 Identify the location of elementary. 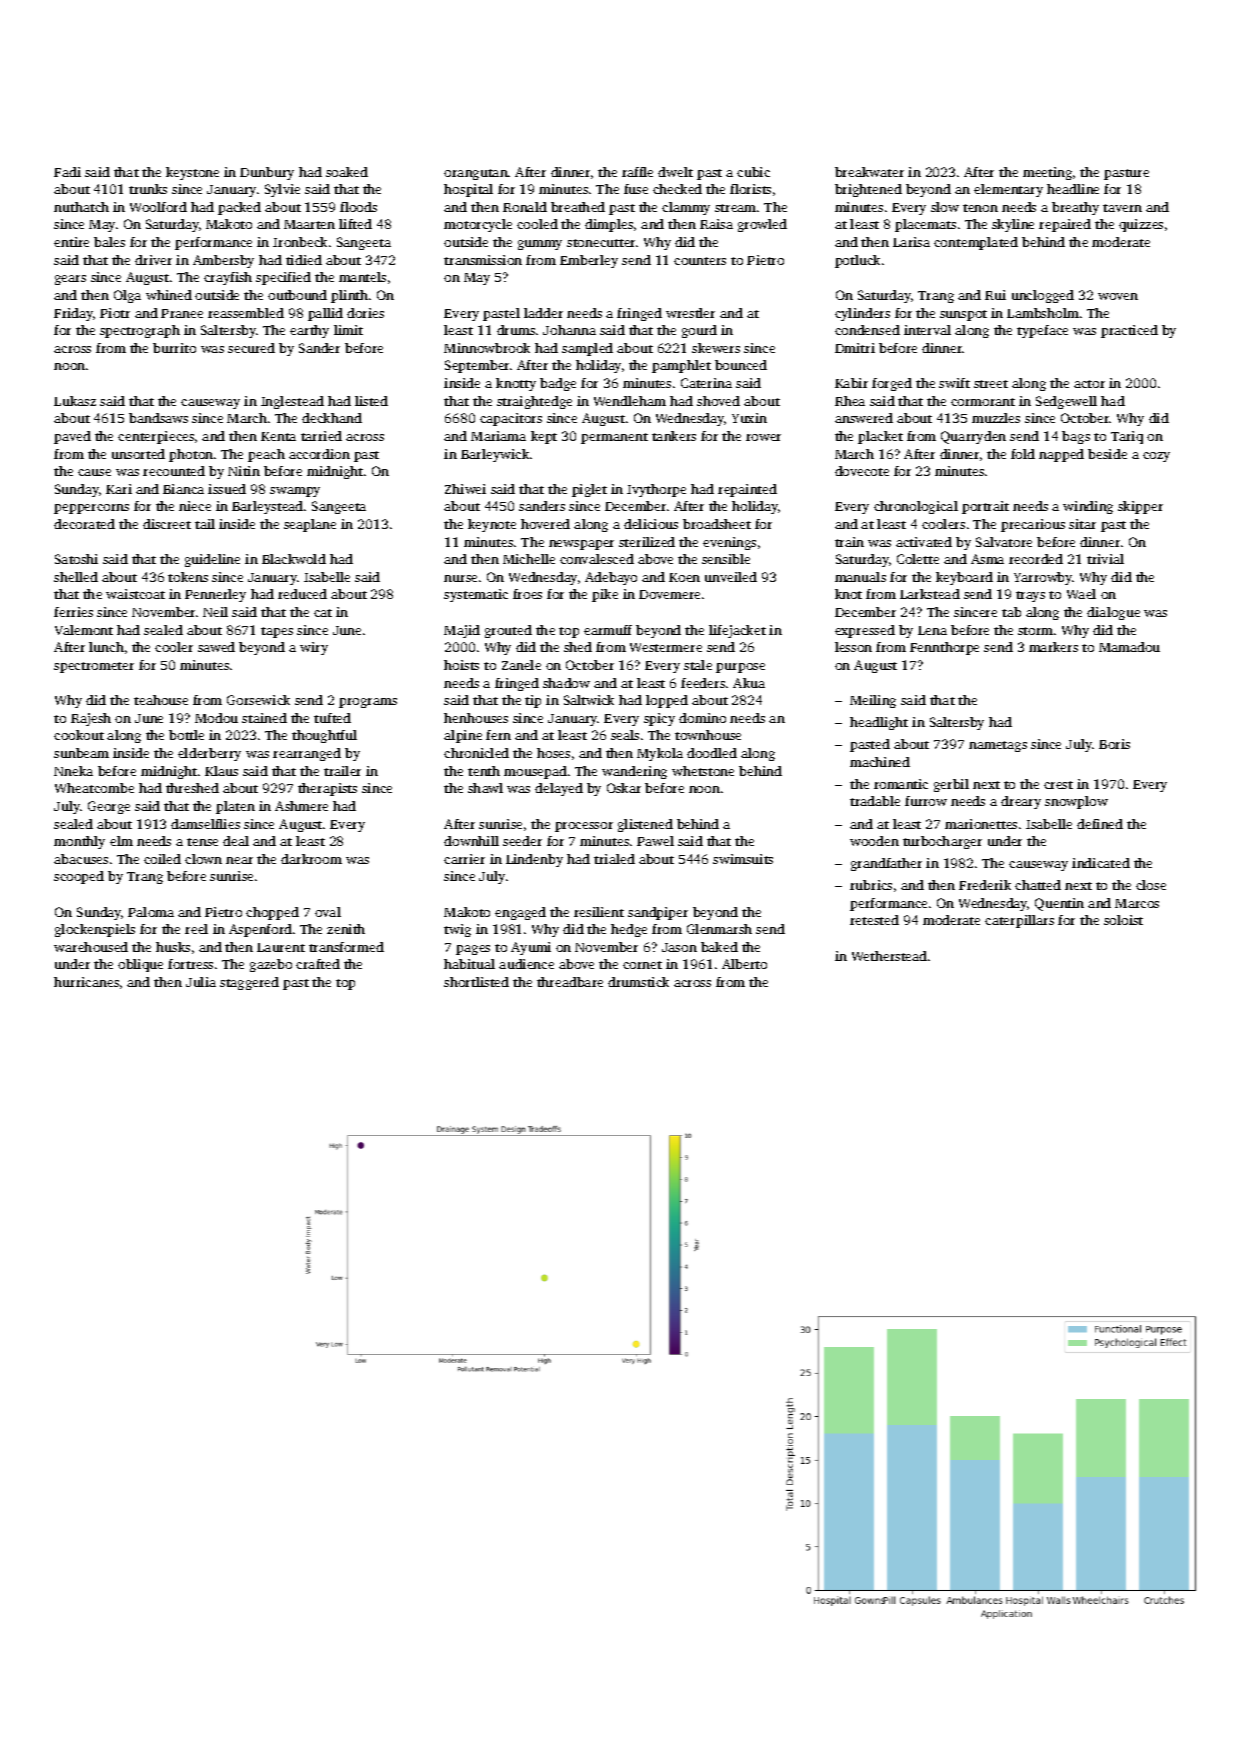
(1008, 190).
